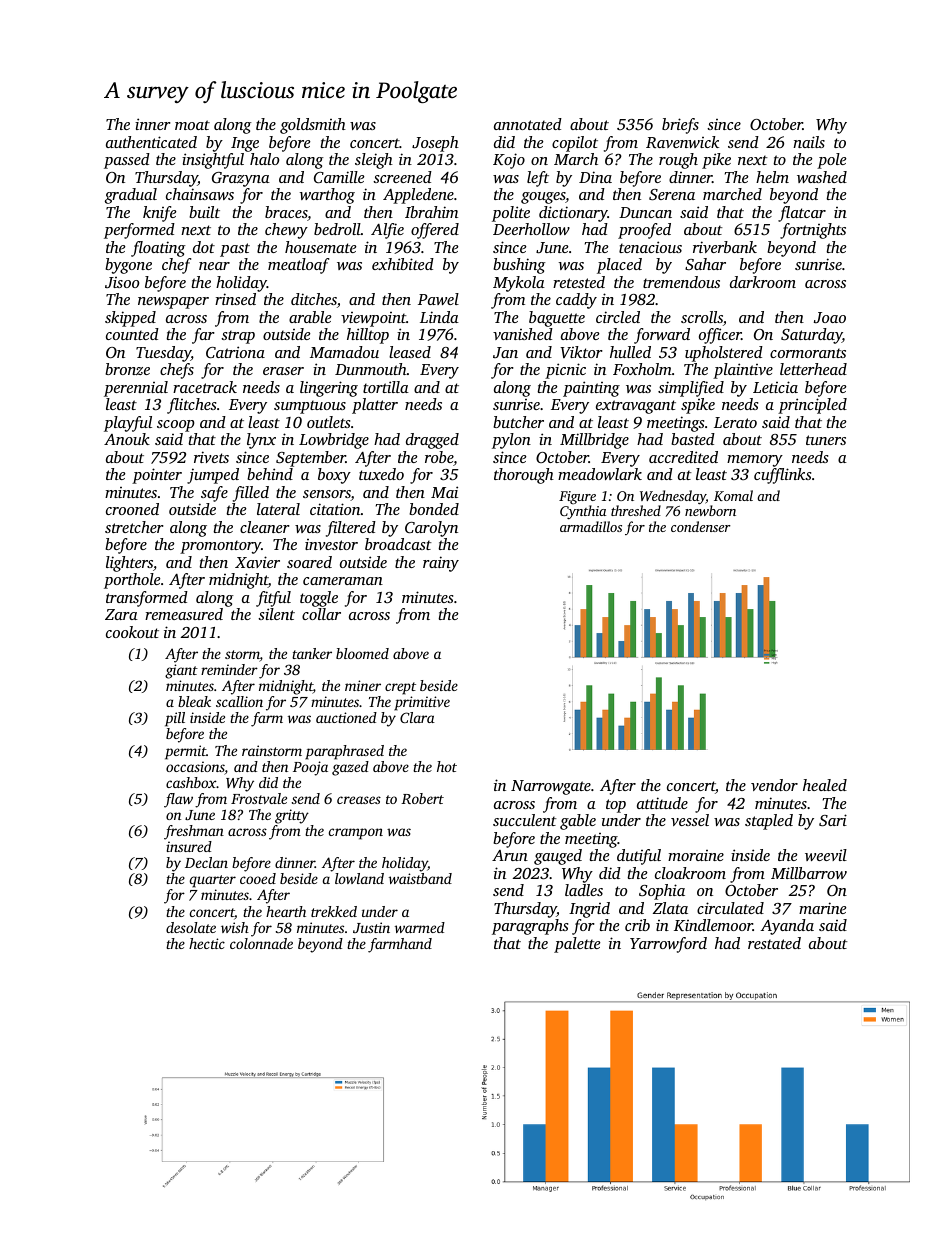 This page has height=1233, width=952. I want to click on giant, so click(181, 671).
